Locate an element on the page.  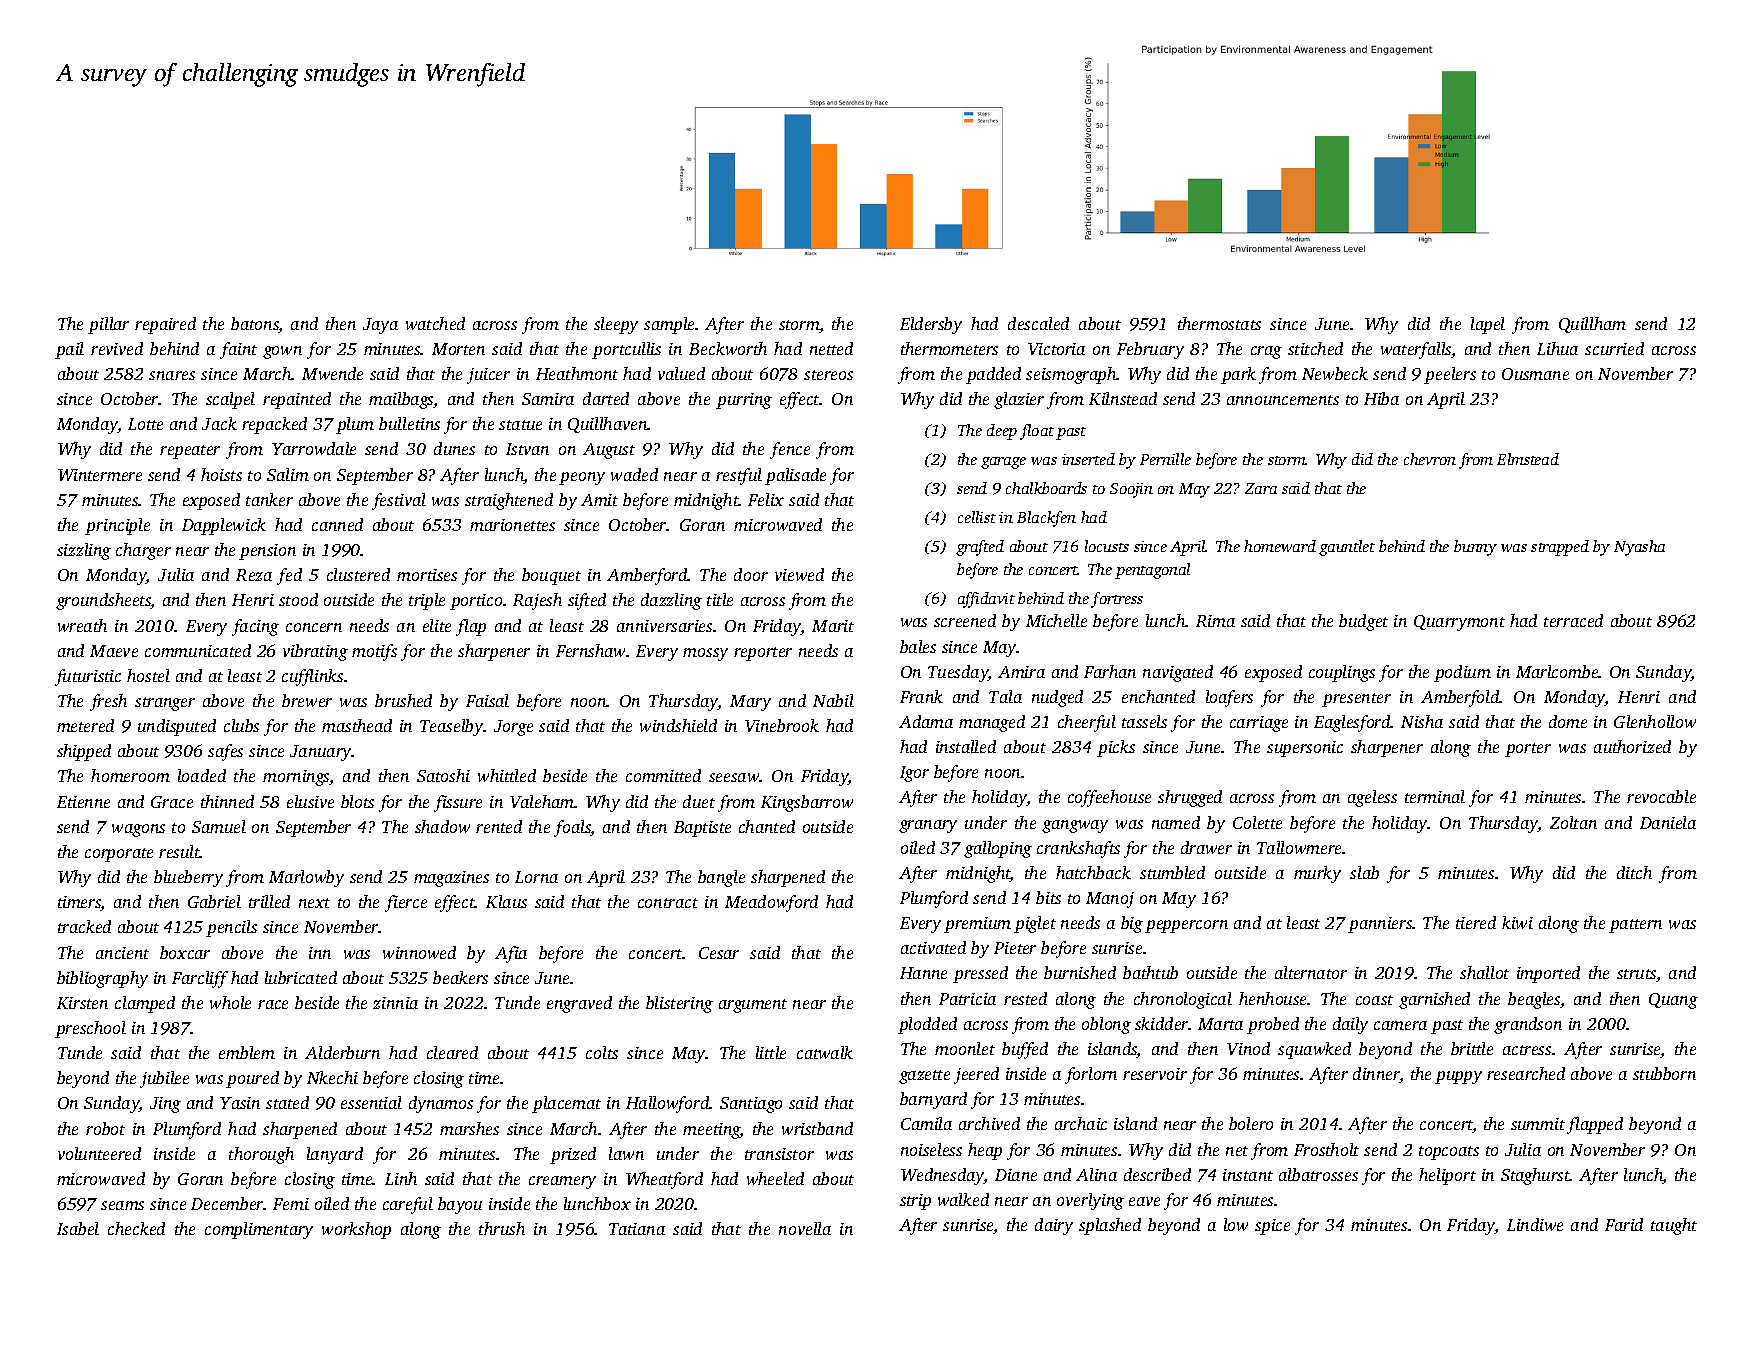
Eldersby is located at coordinates (931, 325).
